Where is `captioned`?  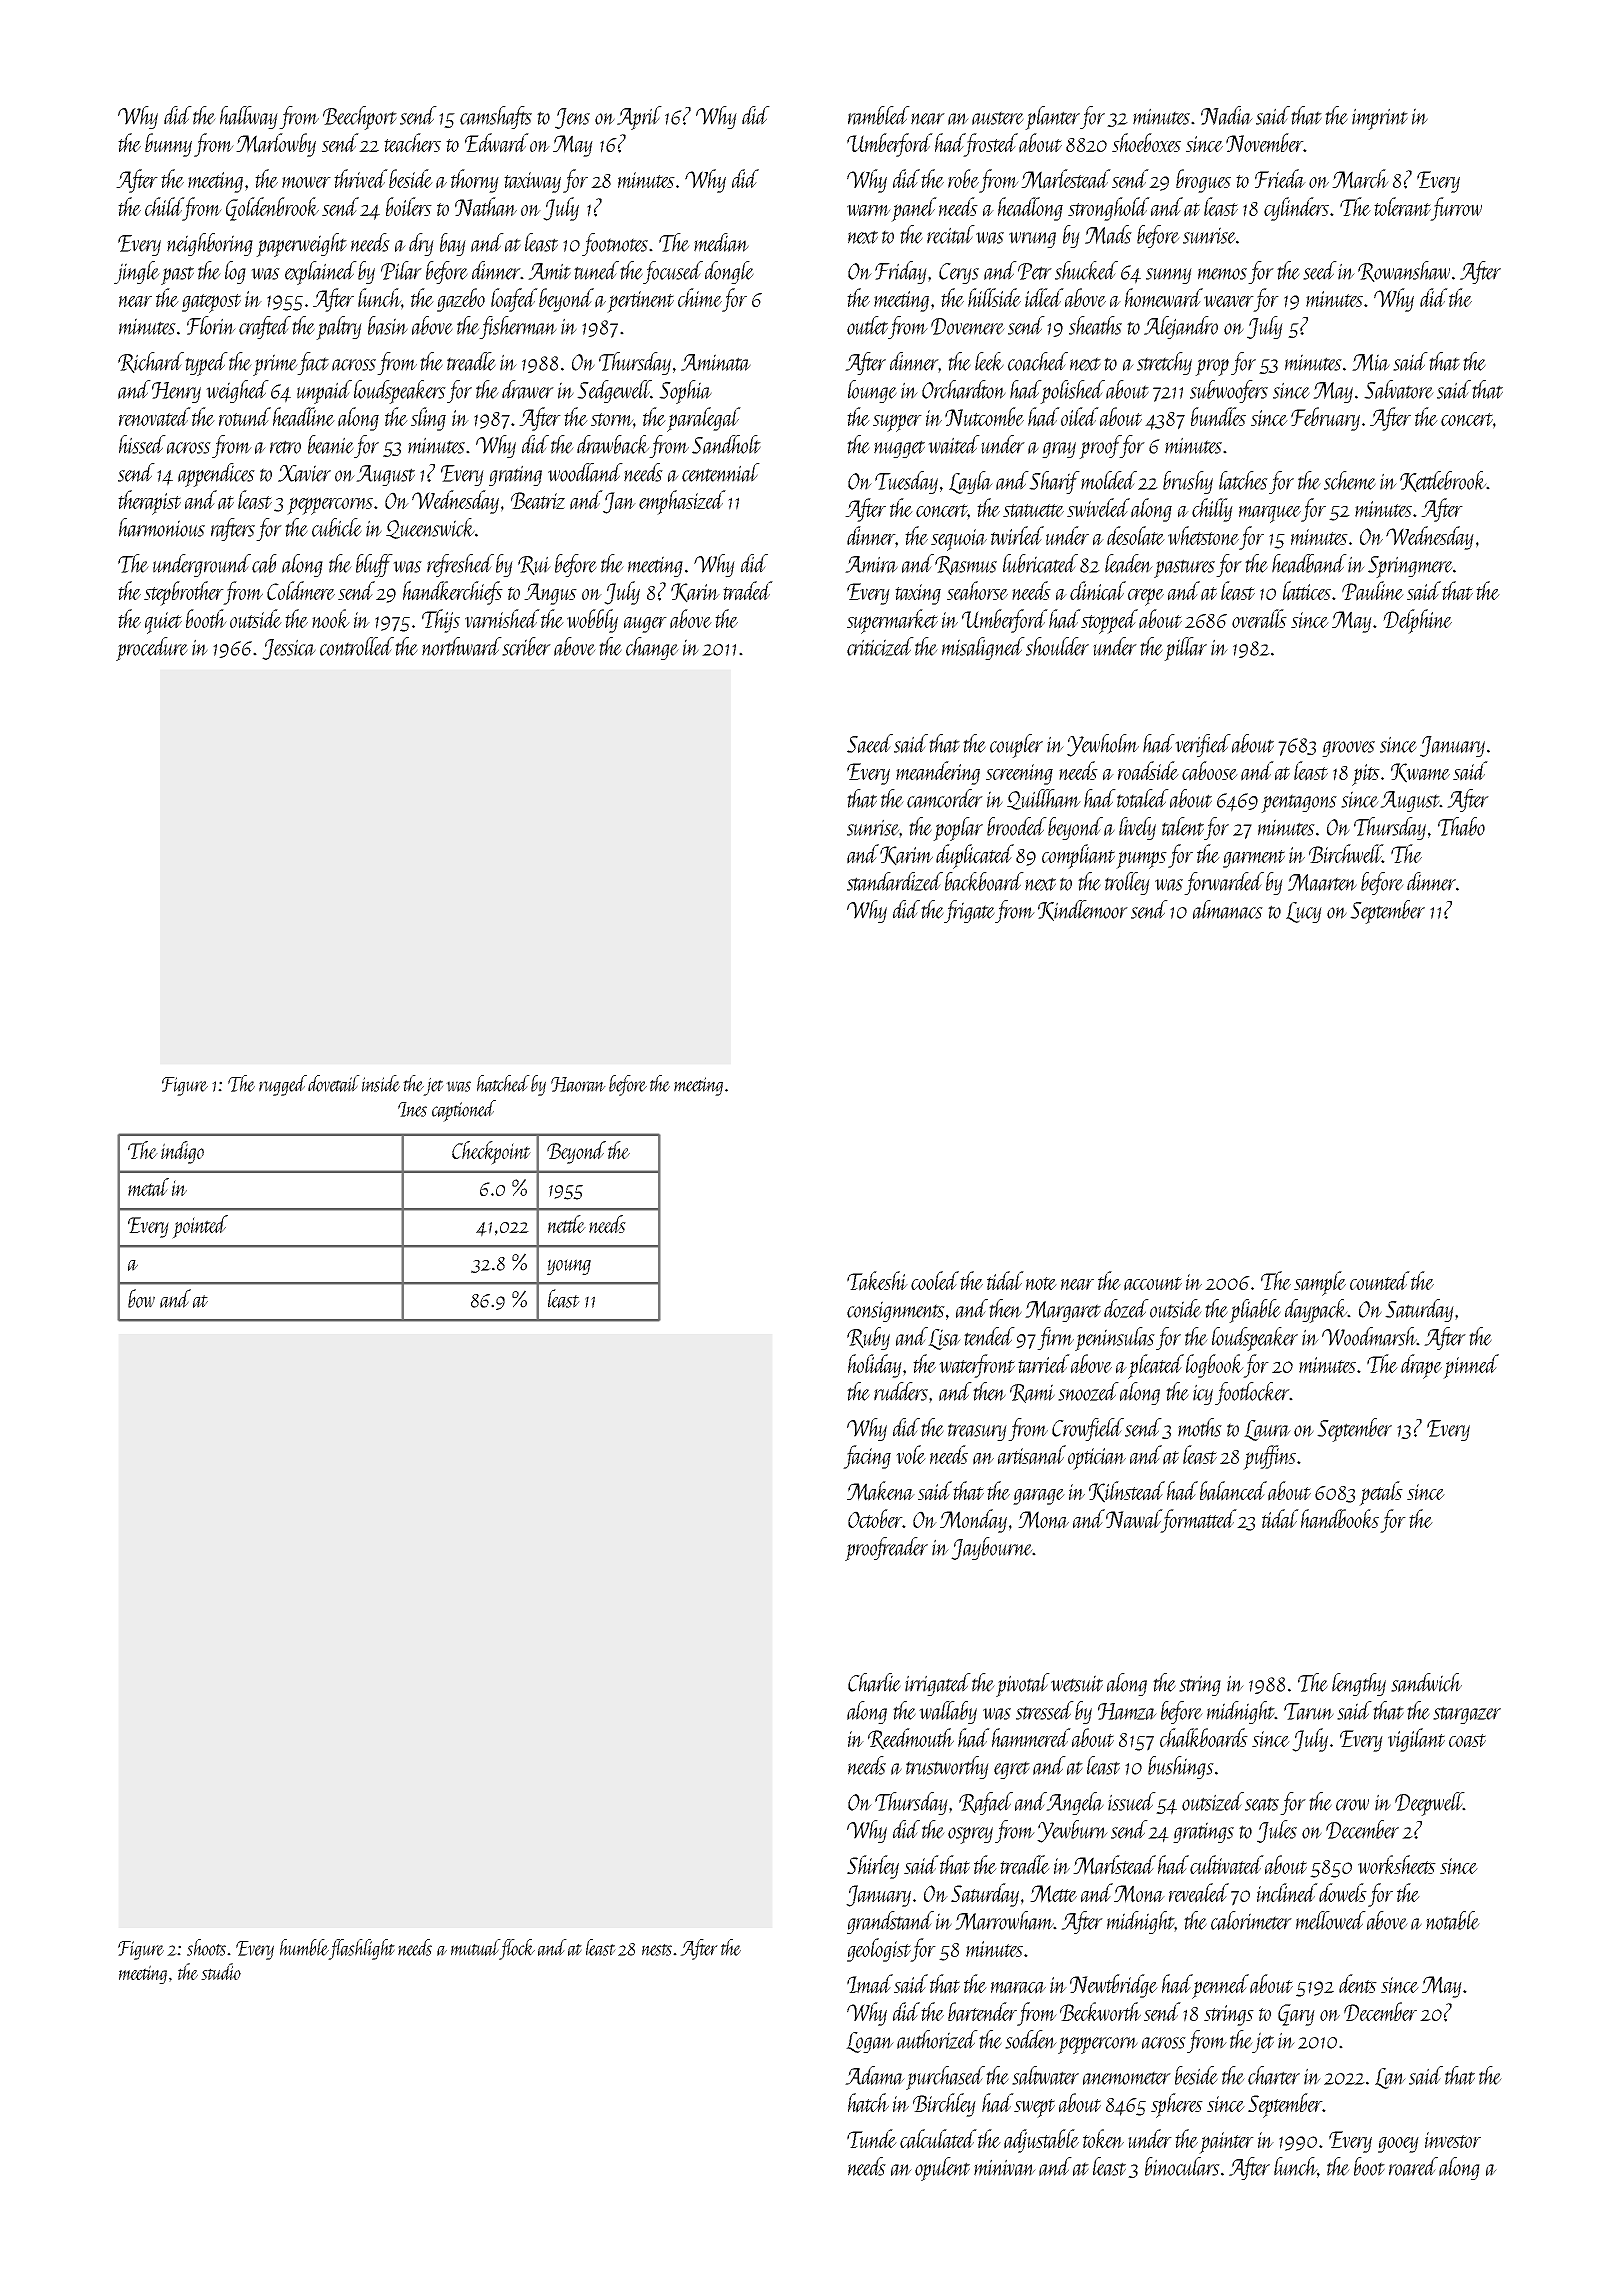 captioned is located at coordinates (464, 1111).
